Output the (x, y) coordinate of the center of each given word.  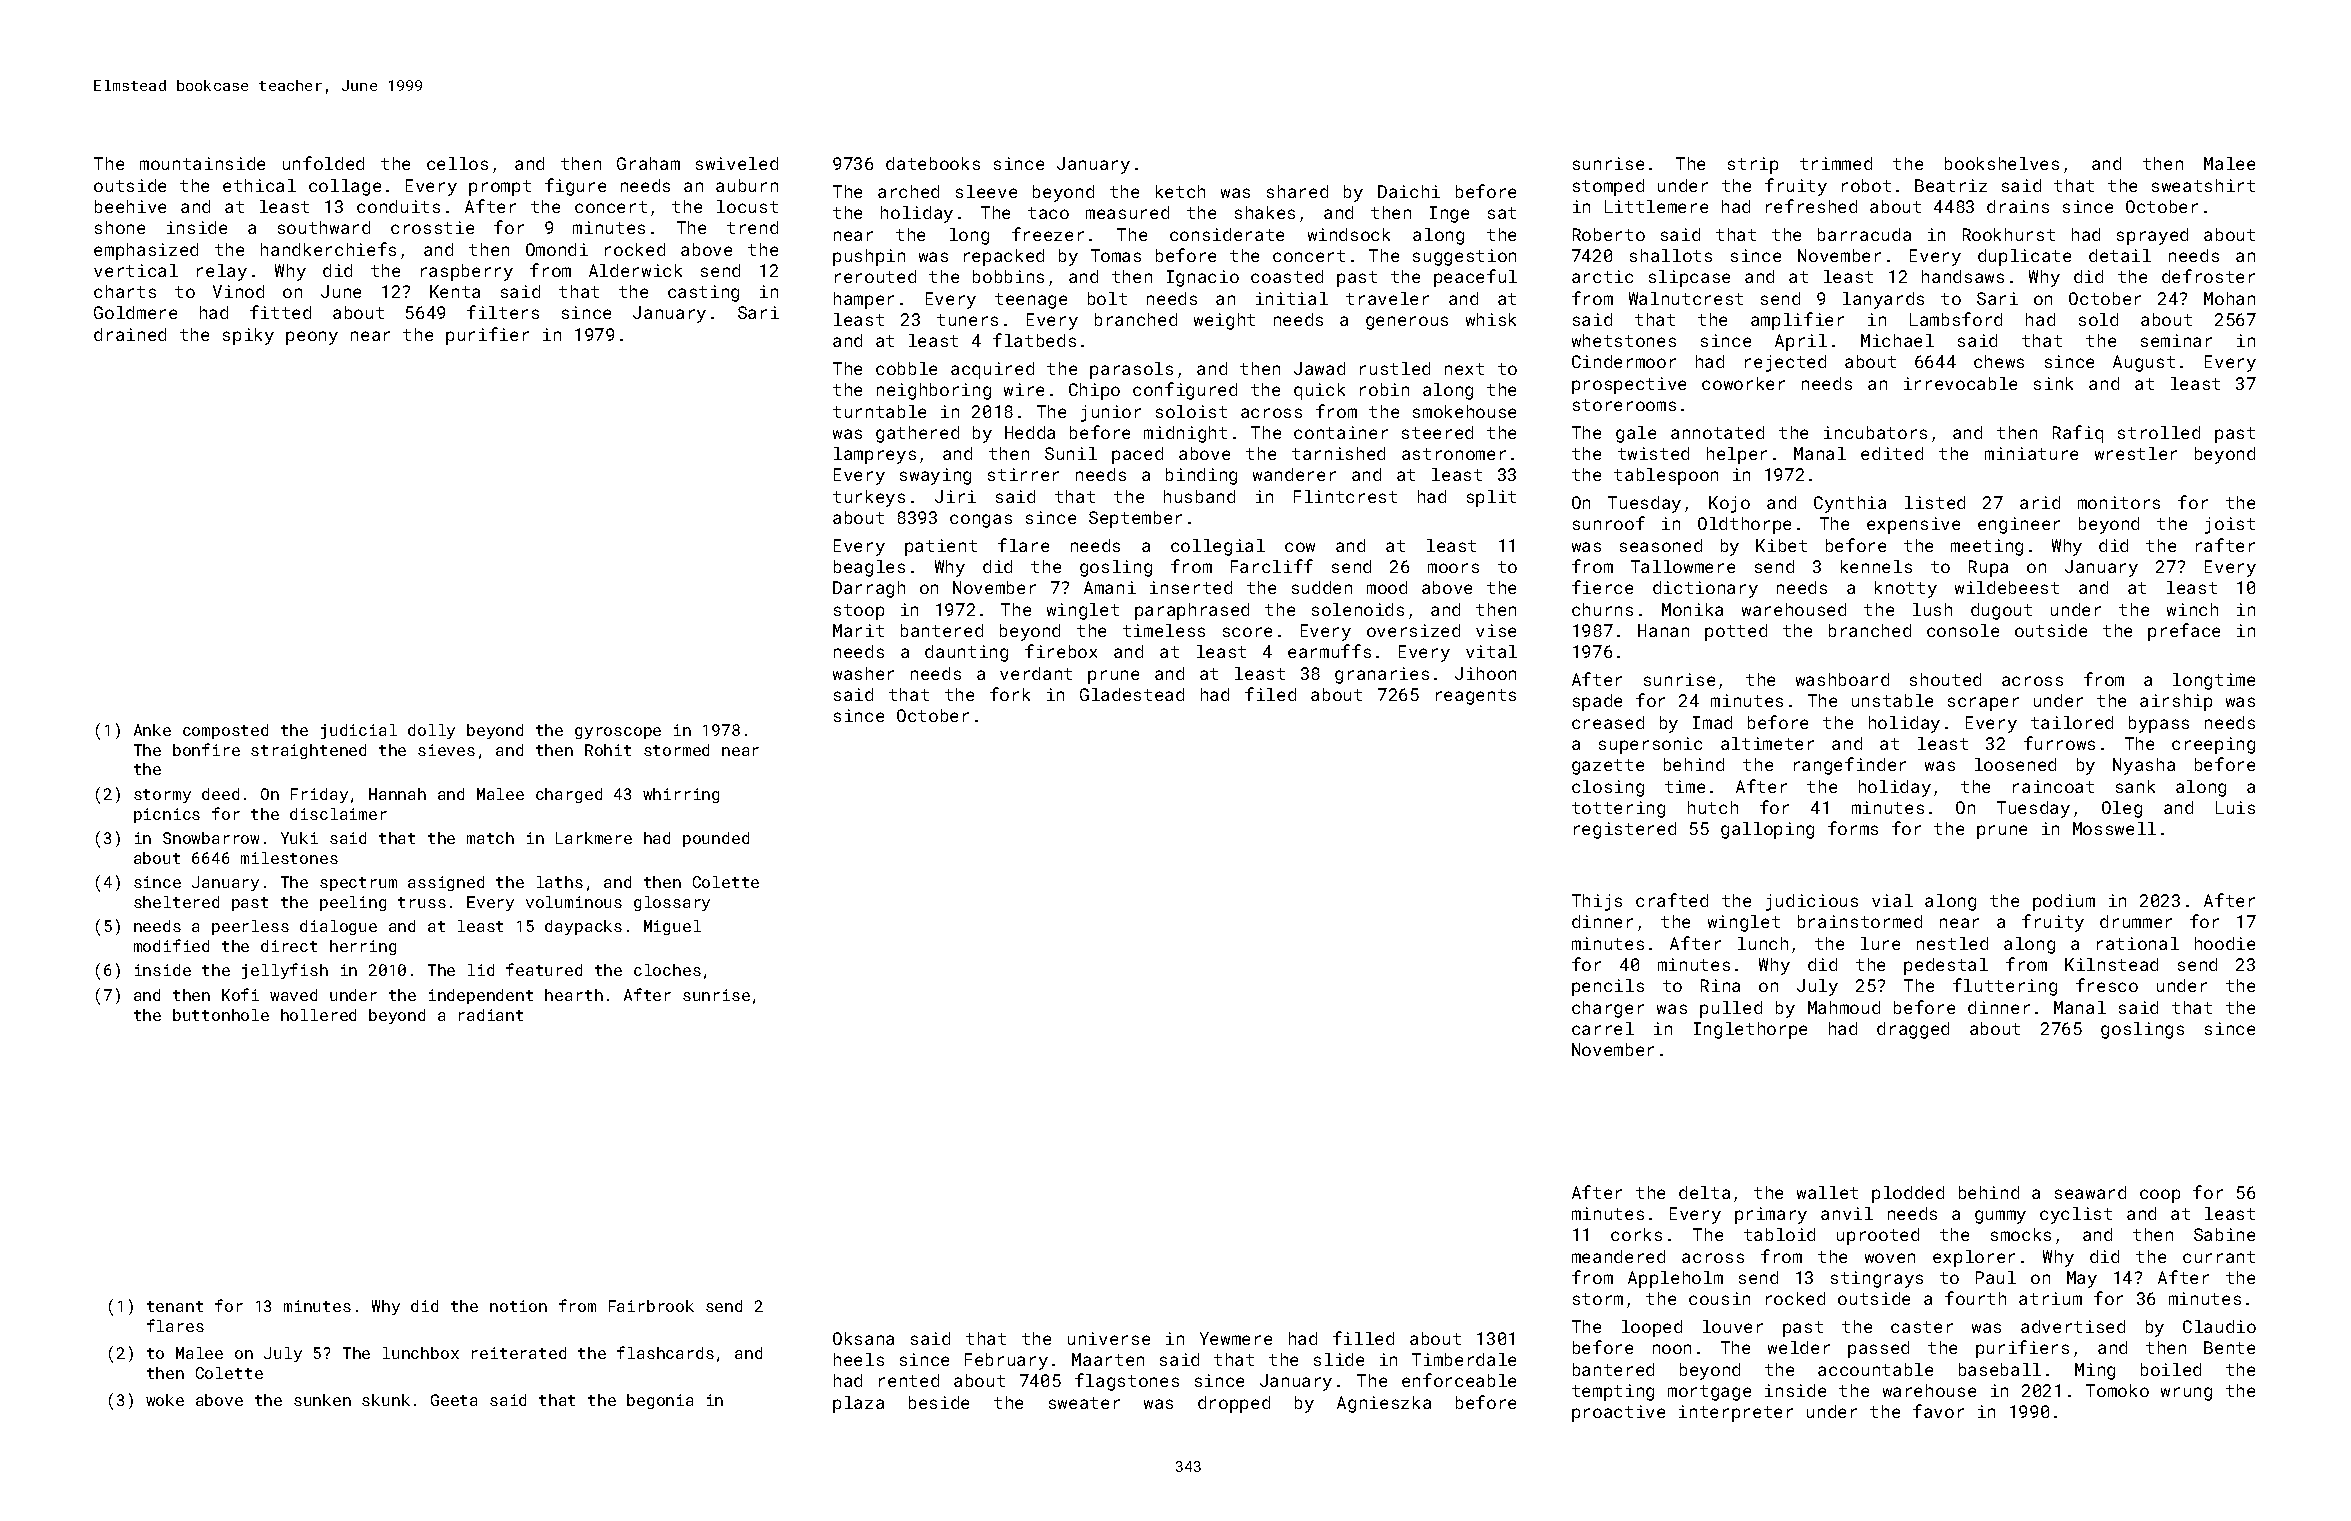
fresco (2107, 985)
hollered (318, 1015)
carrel (1603, 1028)
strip (1753, 165)
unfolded (323, 163)
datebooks (933, 163)
